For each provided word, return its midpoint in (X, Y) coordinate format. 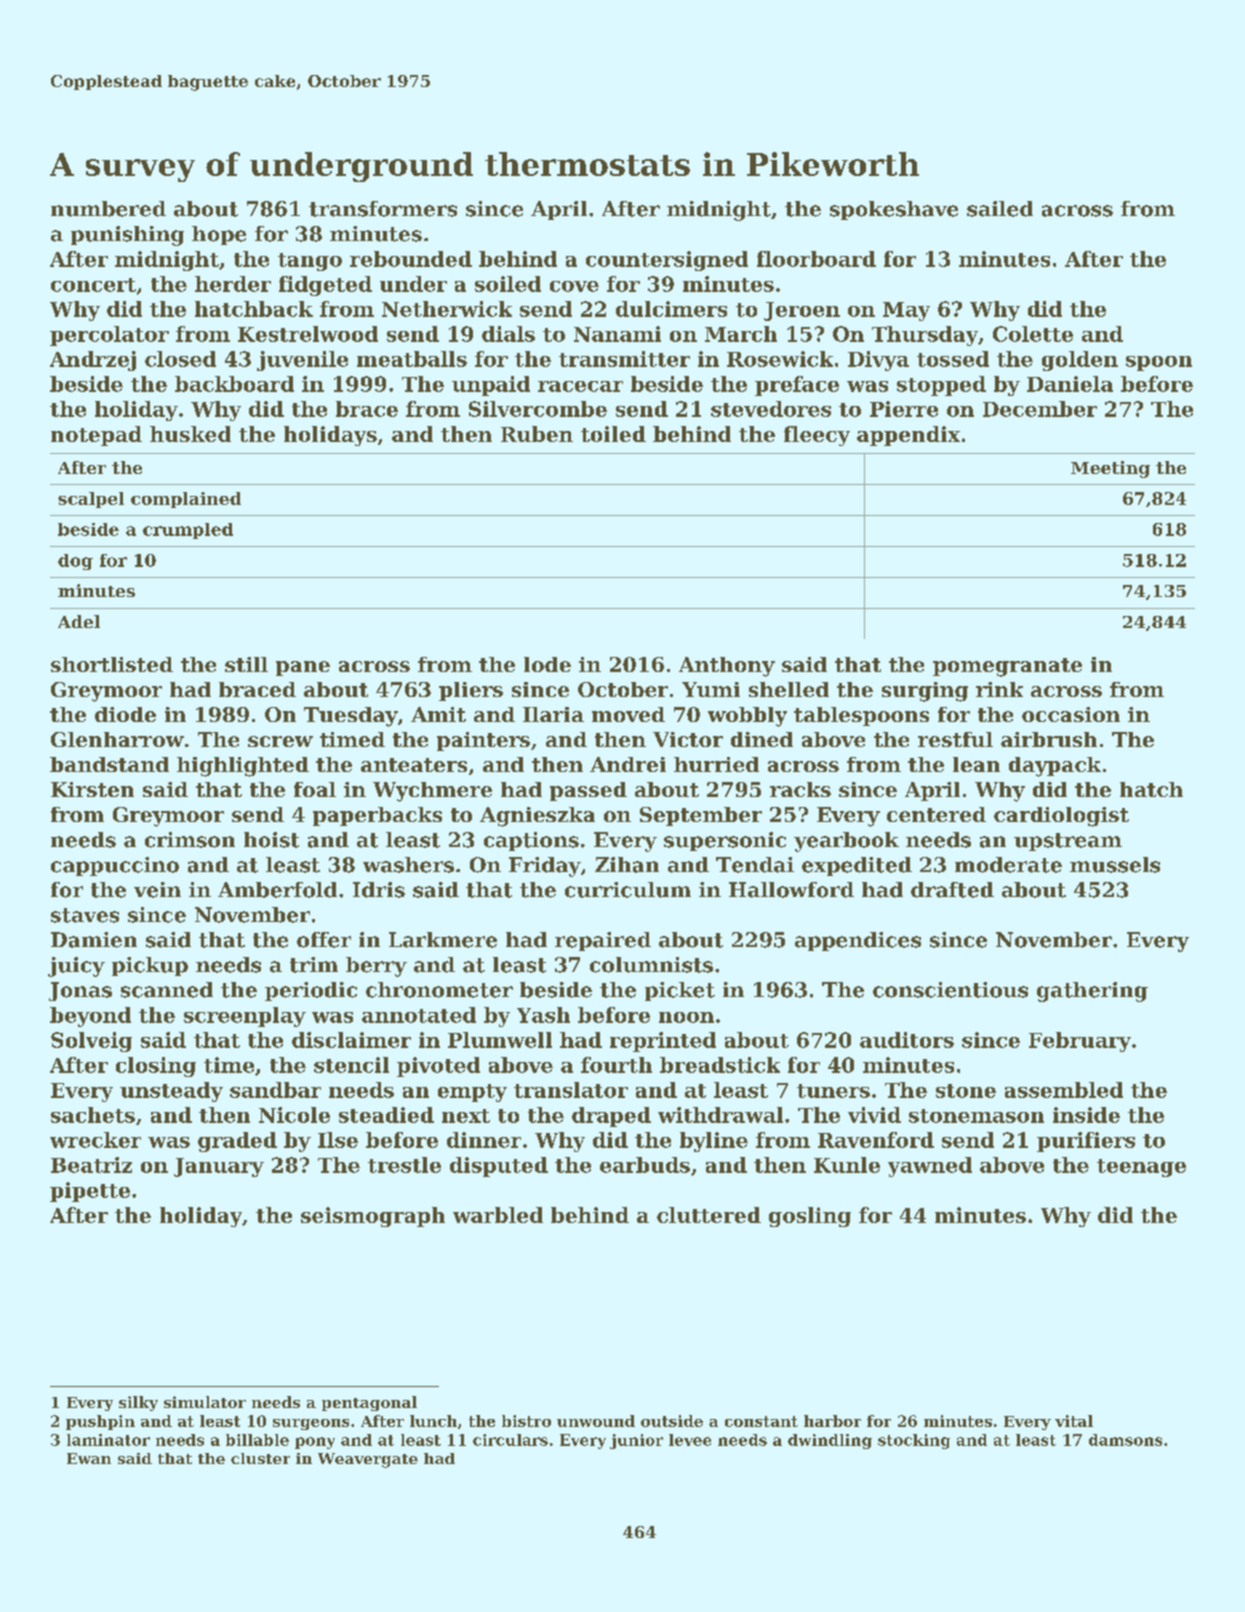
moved (628, 714)
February (1080, 1042)
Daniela (1070, 384)
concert (93, 285)
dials (508, 334)
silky (138, 1403)
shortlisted (112, 664)
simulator (205, 1402)
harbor (832, 1421)
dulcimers (671, 309)
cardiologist (1061, 817)
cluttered (709, 1215)
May (906, 311)
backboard (234, 384)
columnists (651, 965)
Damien (94, 940)
